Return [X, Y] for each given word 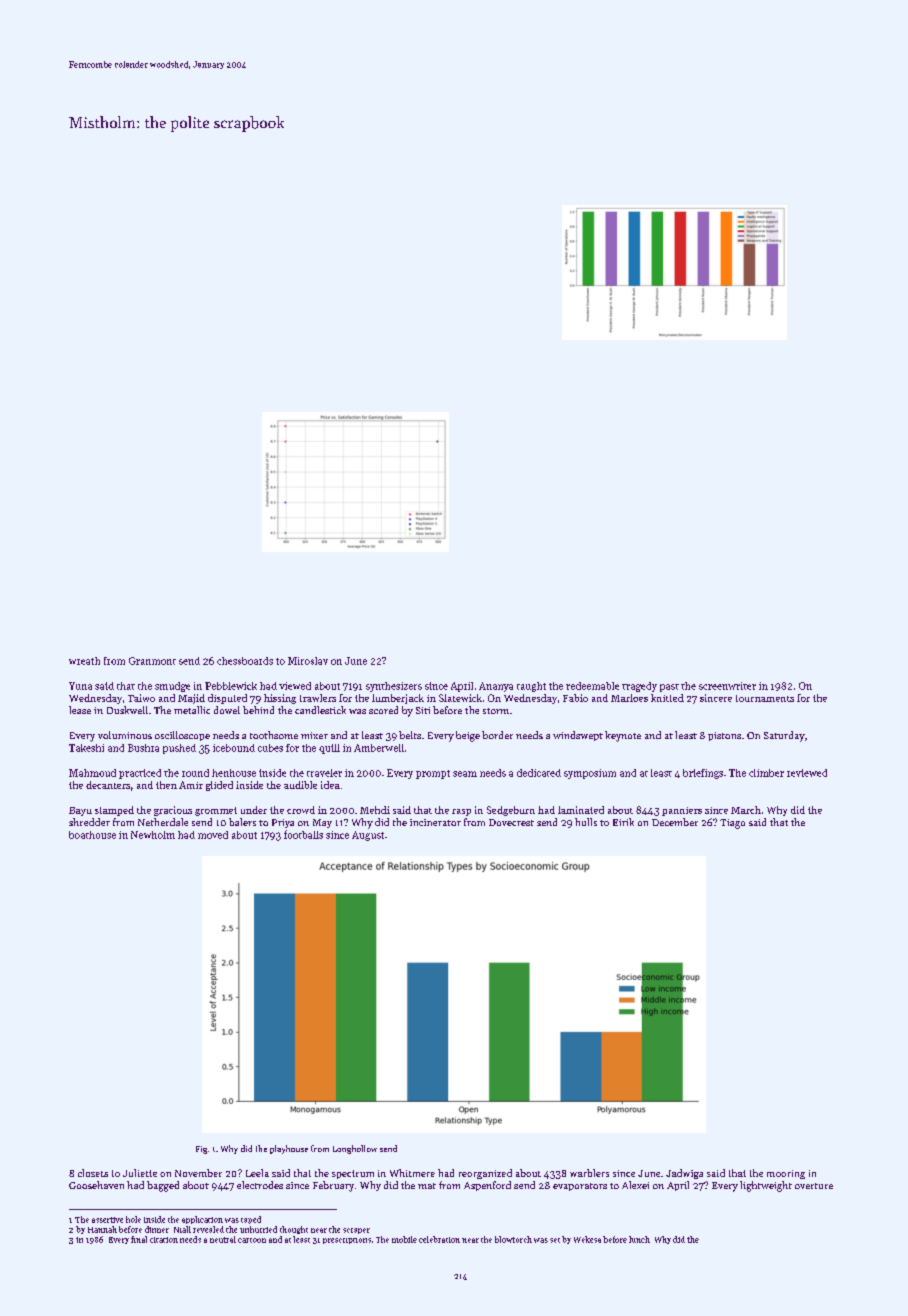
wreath [84, 661]
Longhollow [355, 1149]
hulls [586, 822]
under [254, 810]
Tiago [732, 824]
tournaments [765, 698]
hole [133, 1219]
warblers [589, 1173]
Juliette [140, 1173]
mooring [786, 1174]
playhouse [289, 1149]
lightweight [766, 1186]
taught [531, 687]
